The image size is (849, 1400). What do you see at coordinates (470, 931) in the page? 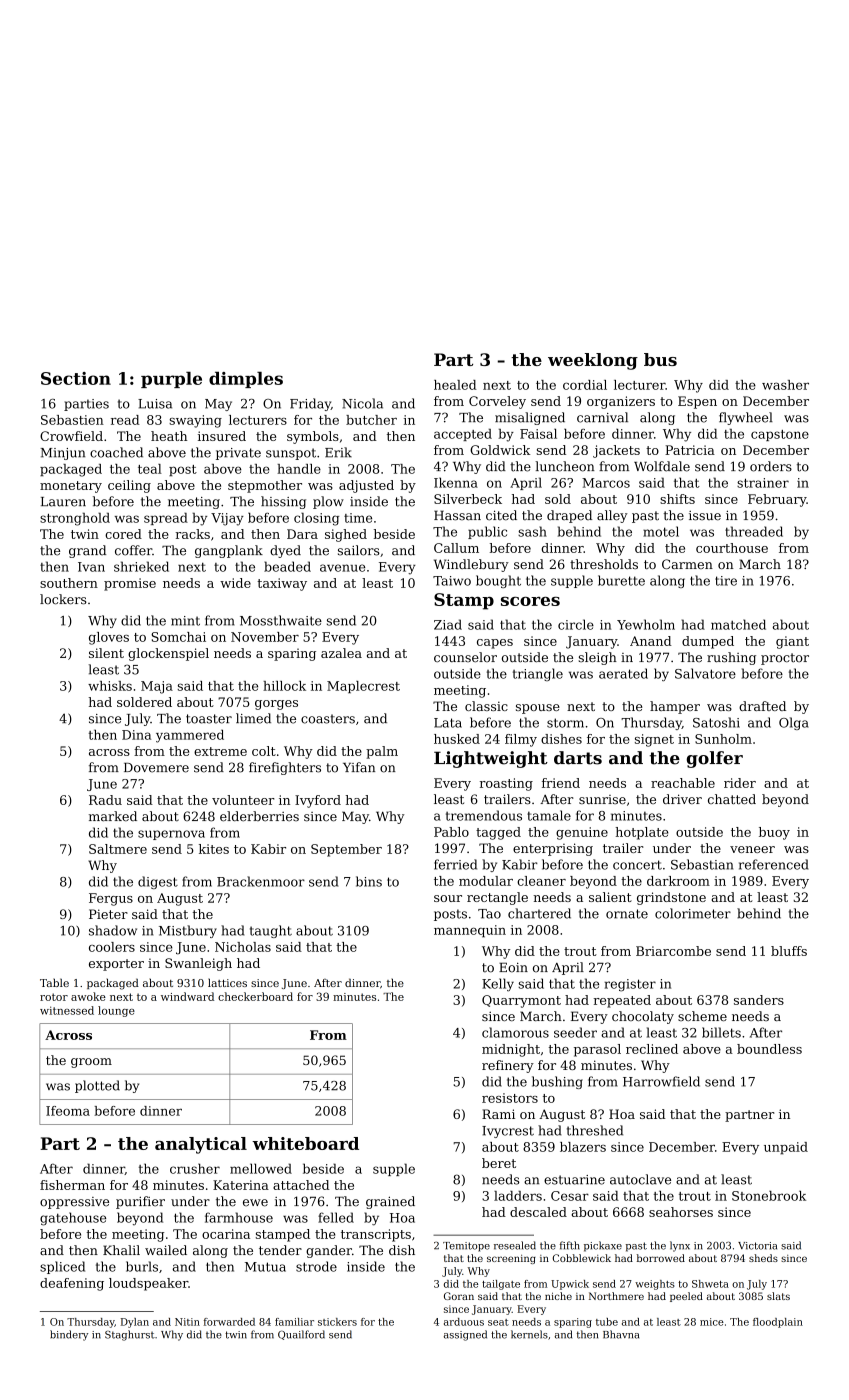
I see `mannequin` at bounding box center [470, 931].
